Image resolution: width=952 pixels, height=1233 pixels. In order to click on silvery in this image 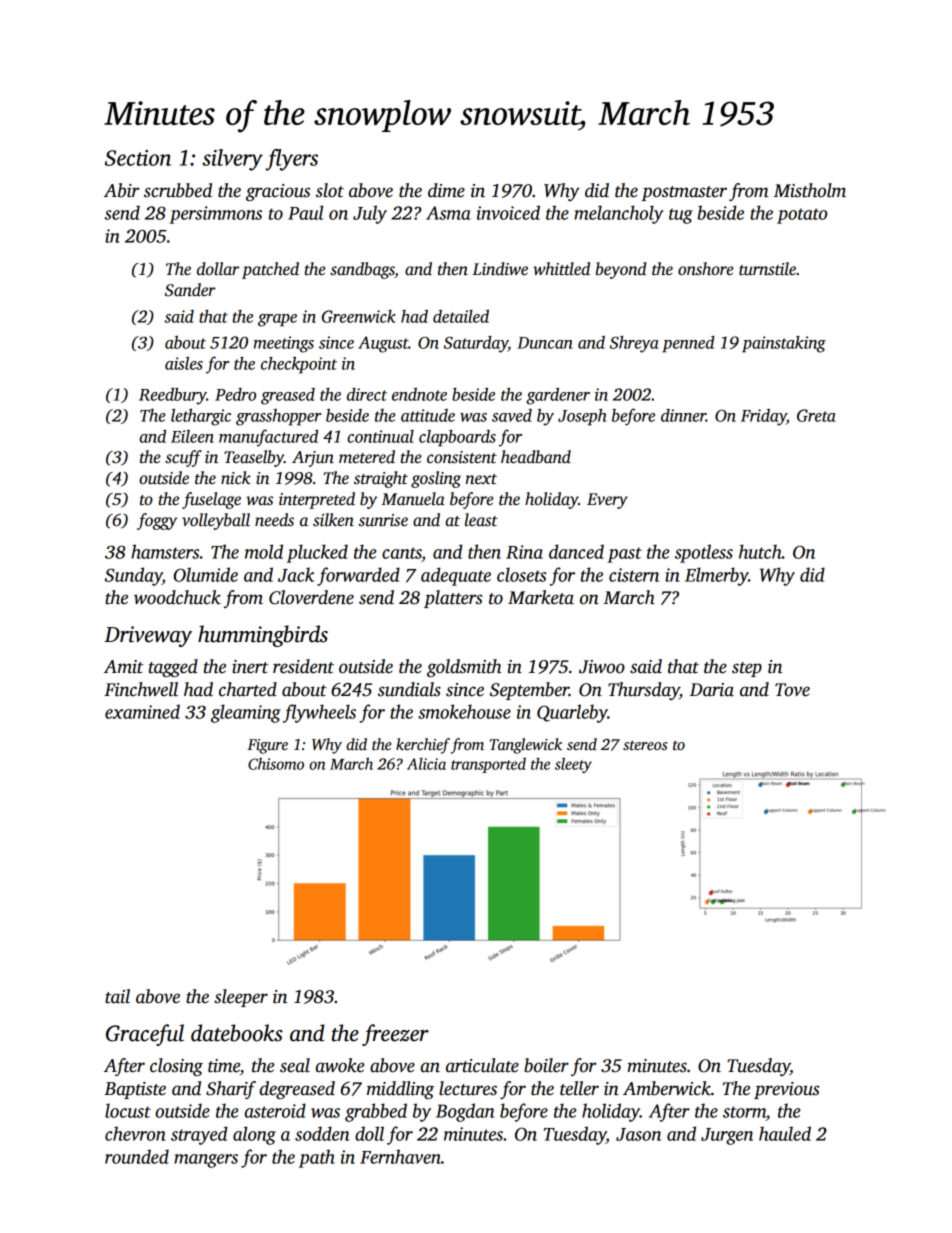, I will do `click(232, 160)`.
